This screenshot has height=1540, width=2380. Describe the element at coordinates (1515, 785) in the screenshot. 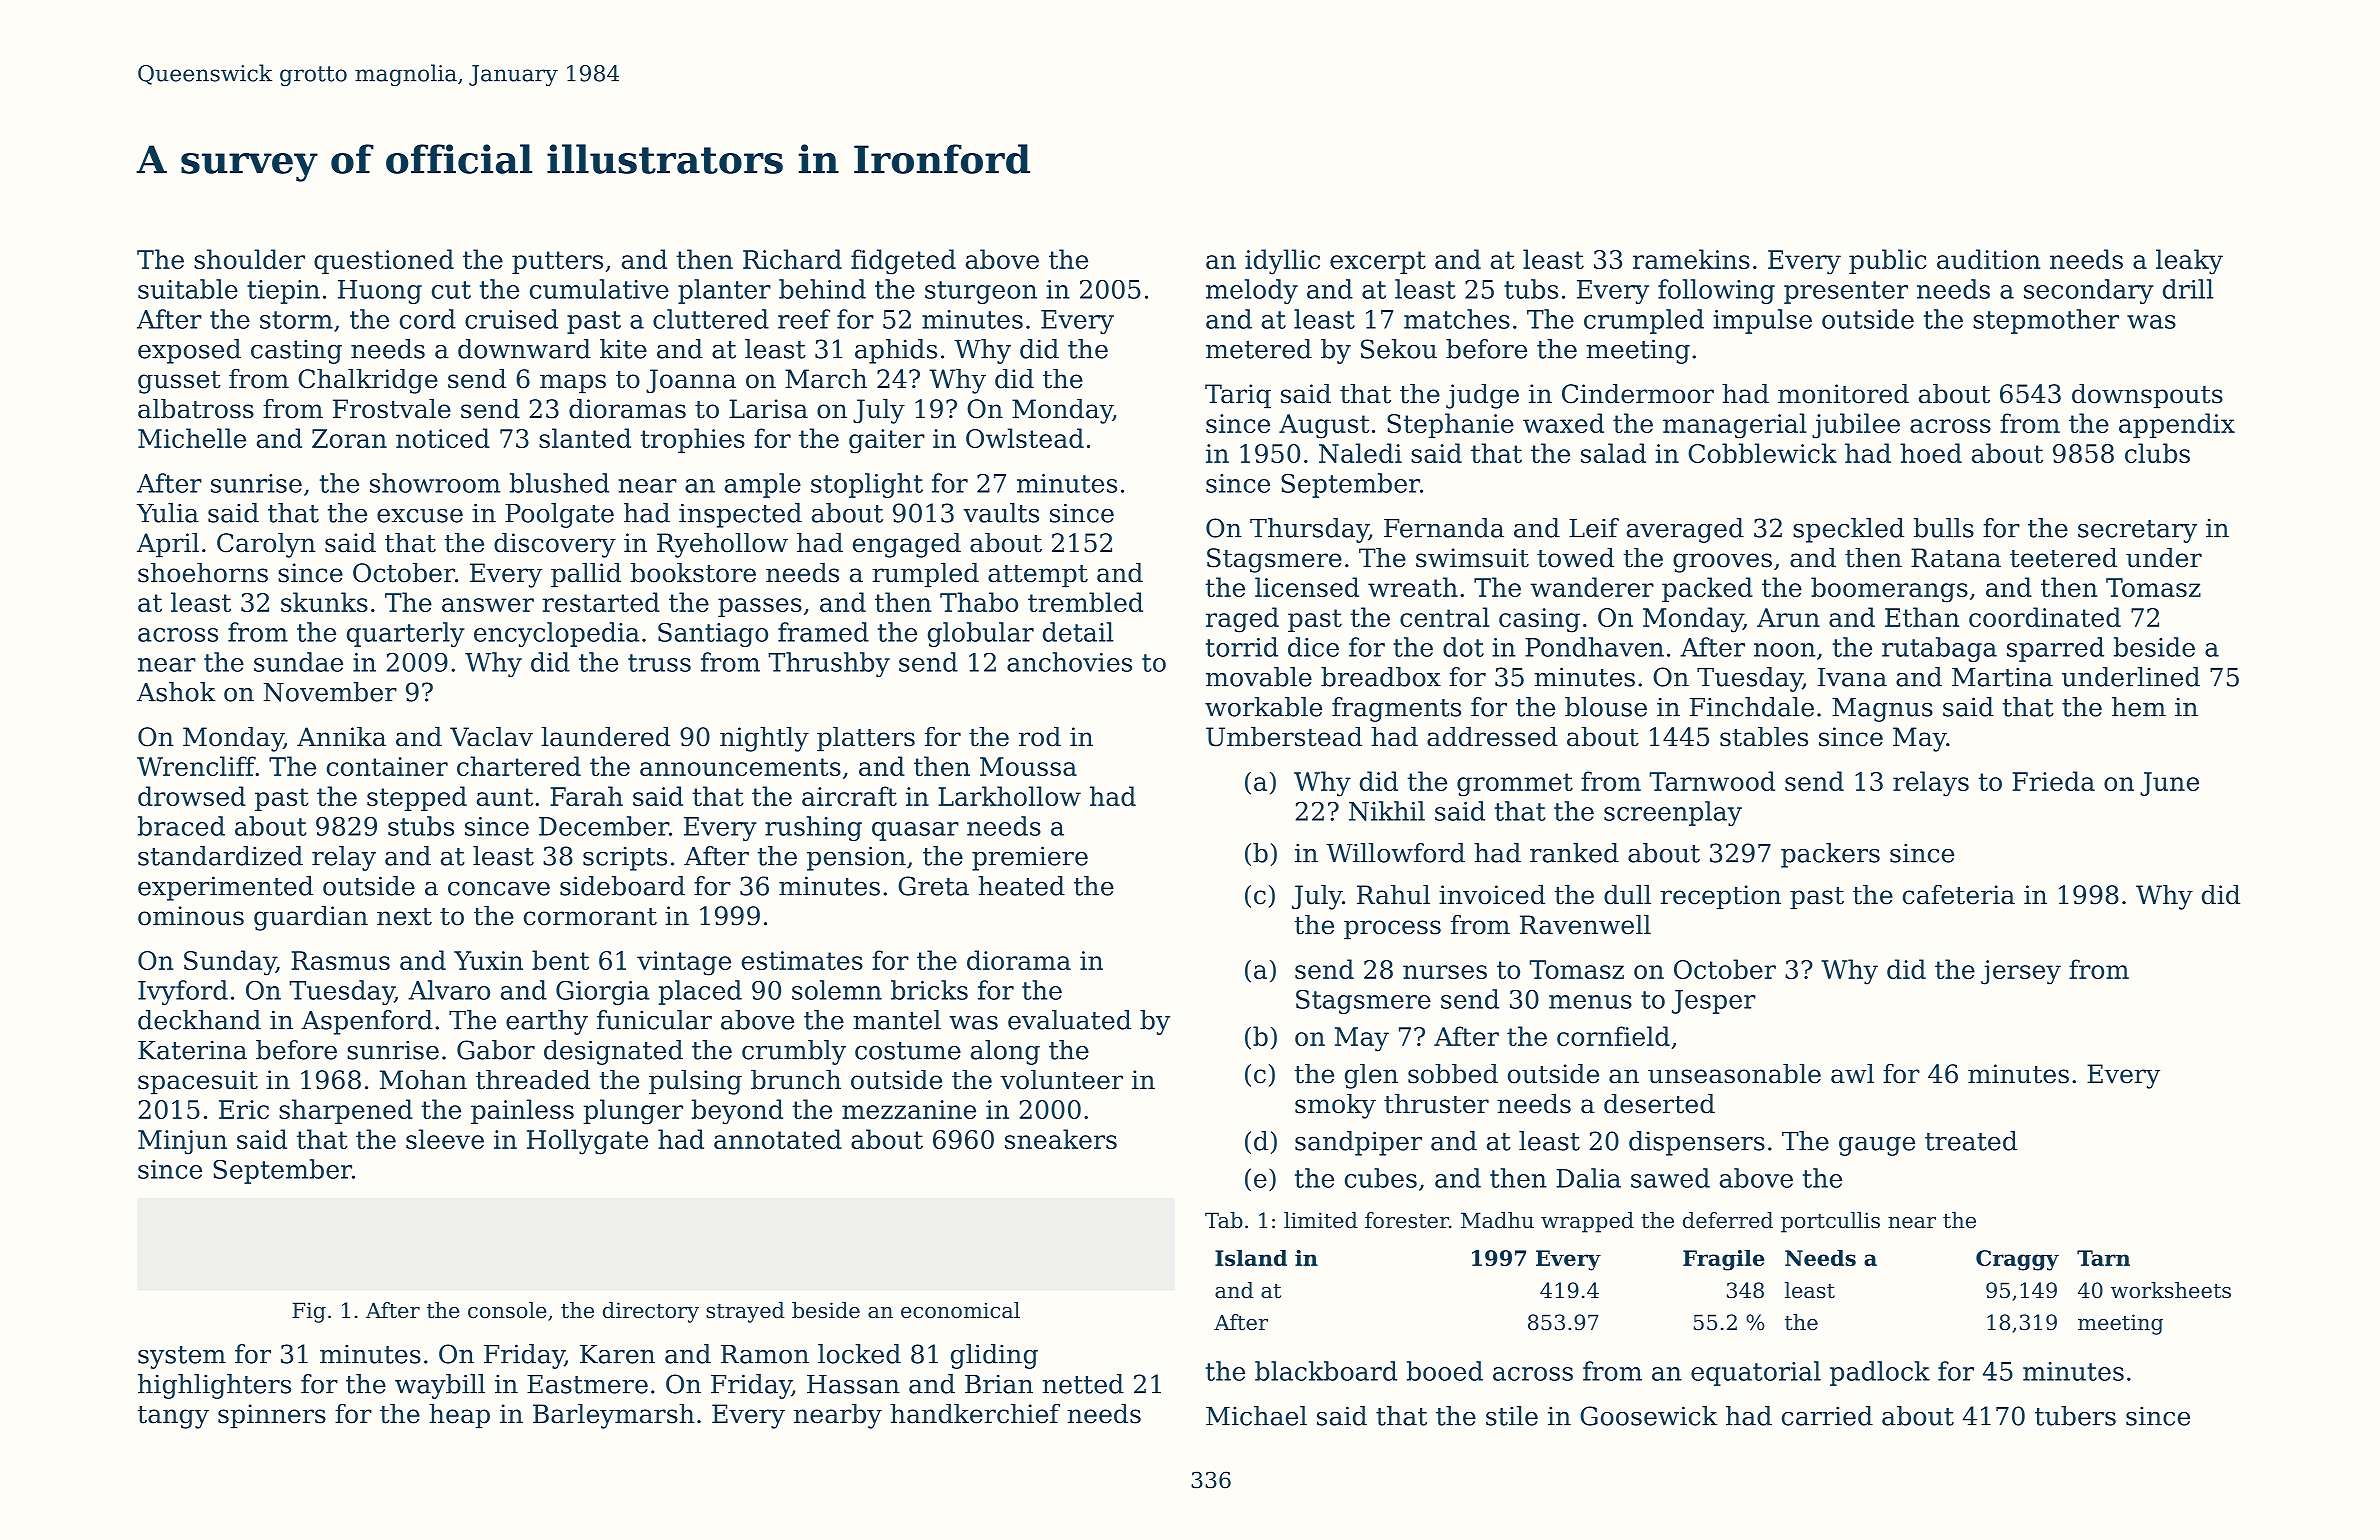

I see `grommet` at that location.
